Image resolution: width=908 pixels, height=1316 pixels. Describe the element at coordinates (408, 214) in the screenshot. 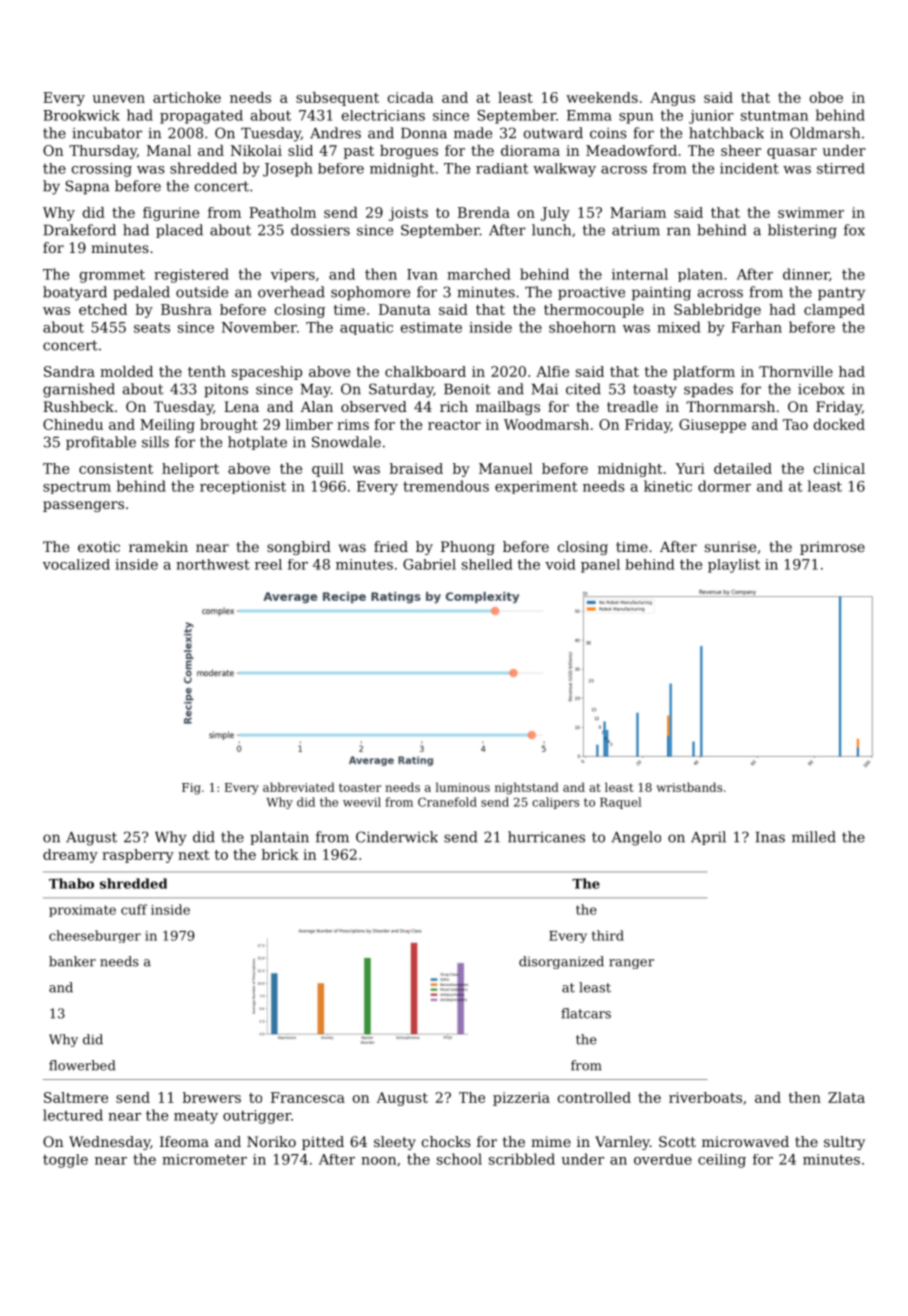

I see `joists` at that location.
